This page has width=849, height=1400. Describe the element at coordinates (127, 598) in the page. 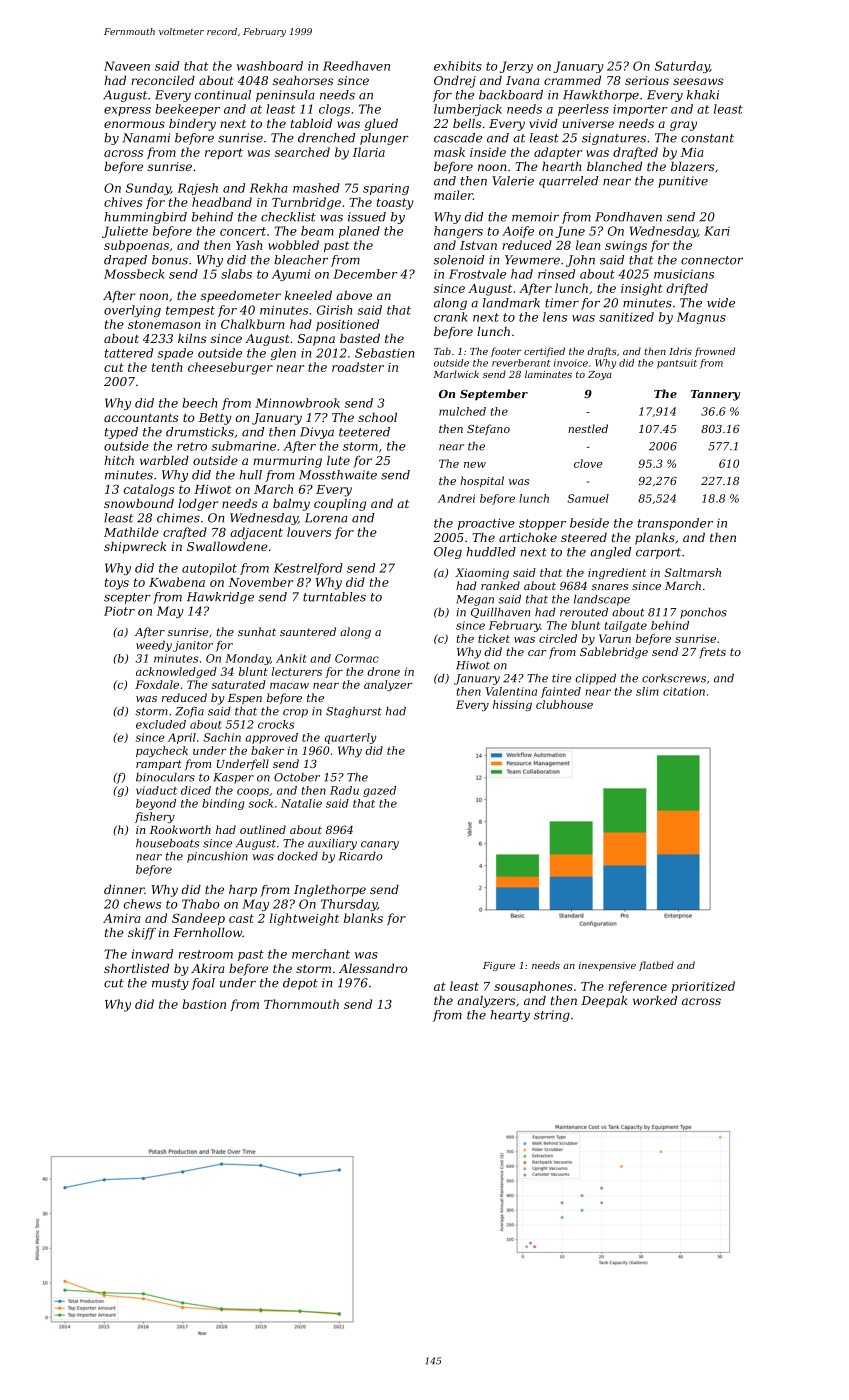

I see `scepter` at that location.
